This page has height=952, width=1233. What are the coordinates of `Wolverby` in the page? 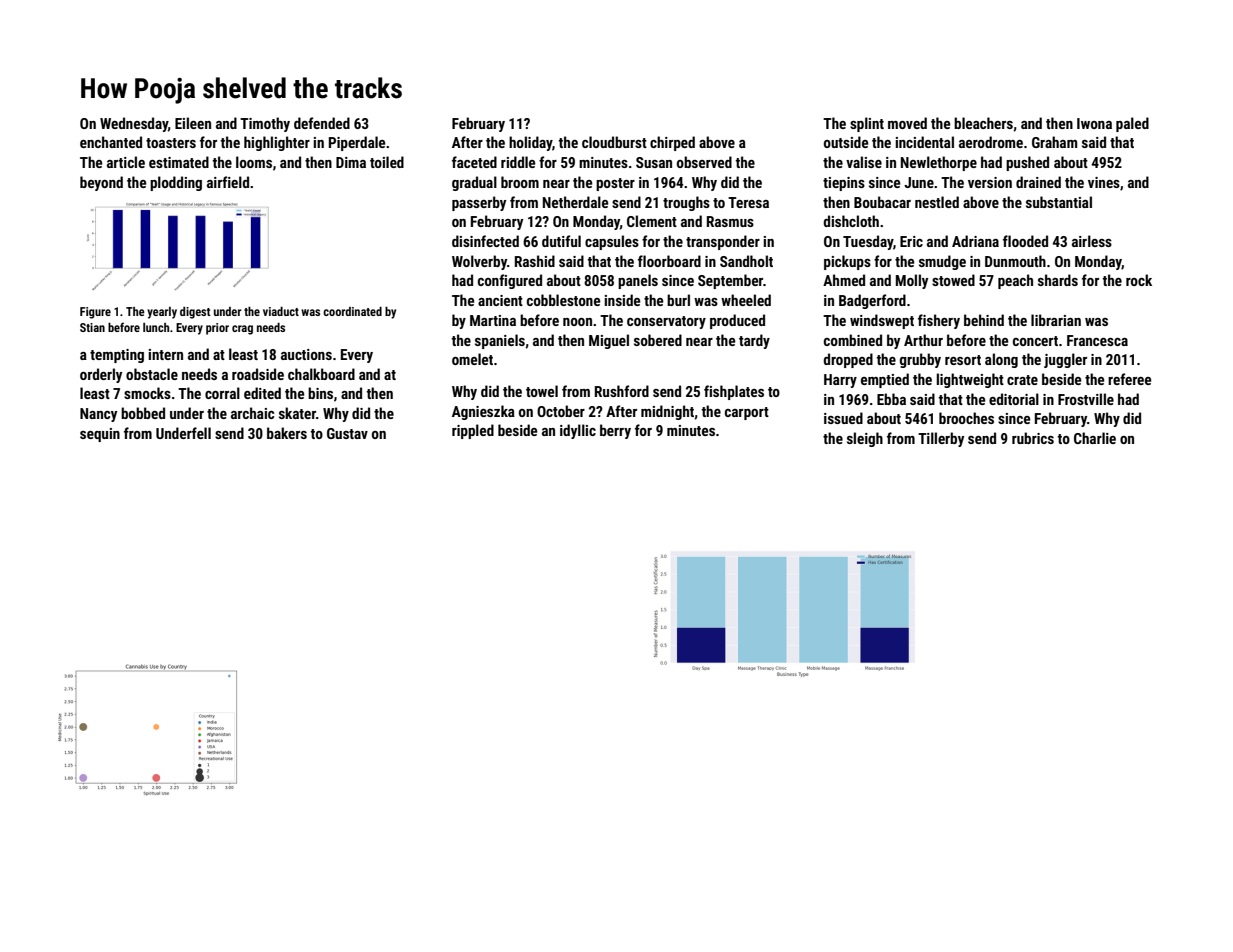 It's located at (479, 262).
